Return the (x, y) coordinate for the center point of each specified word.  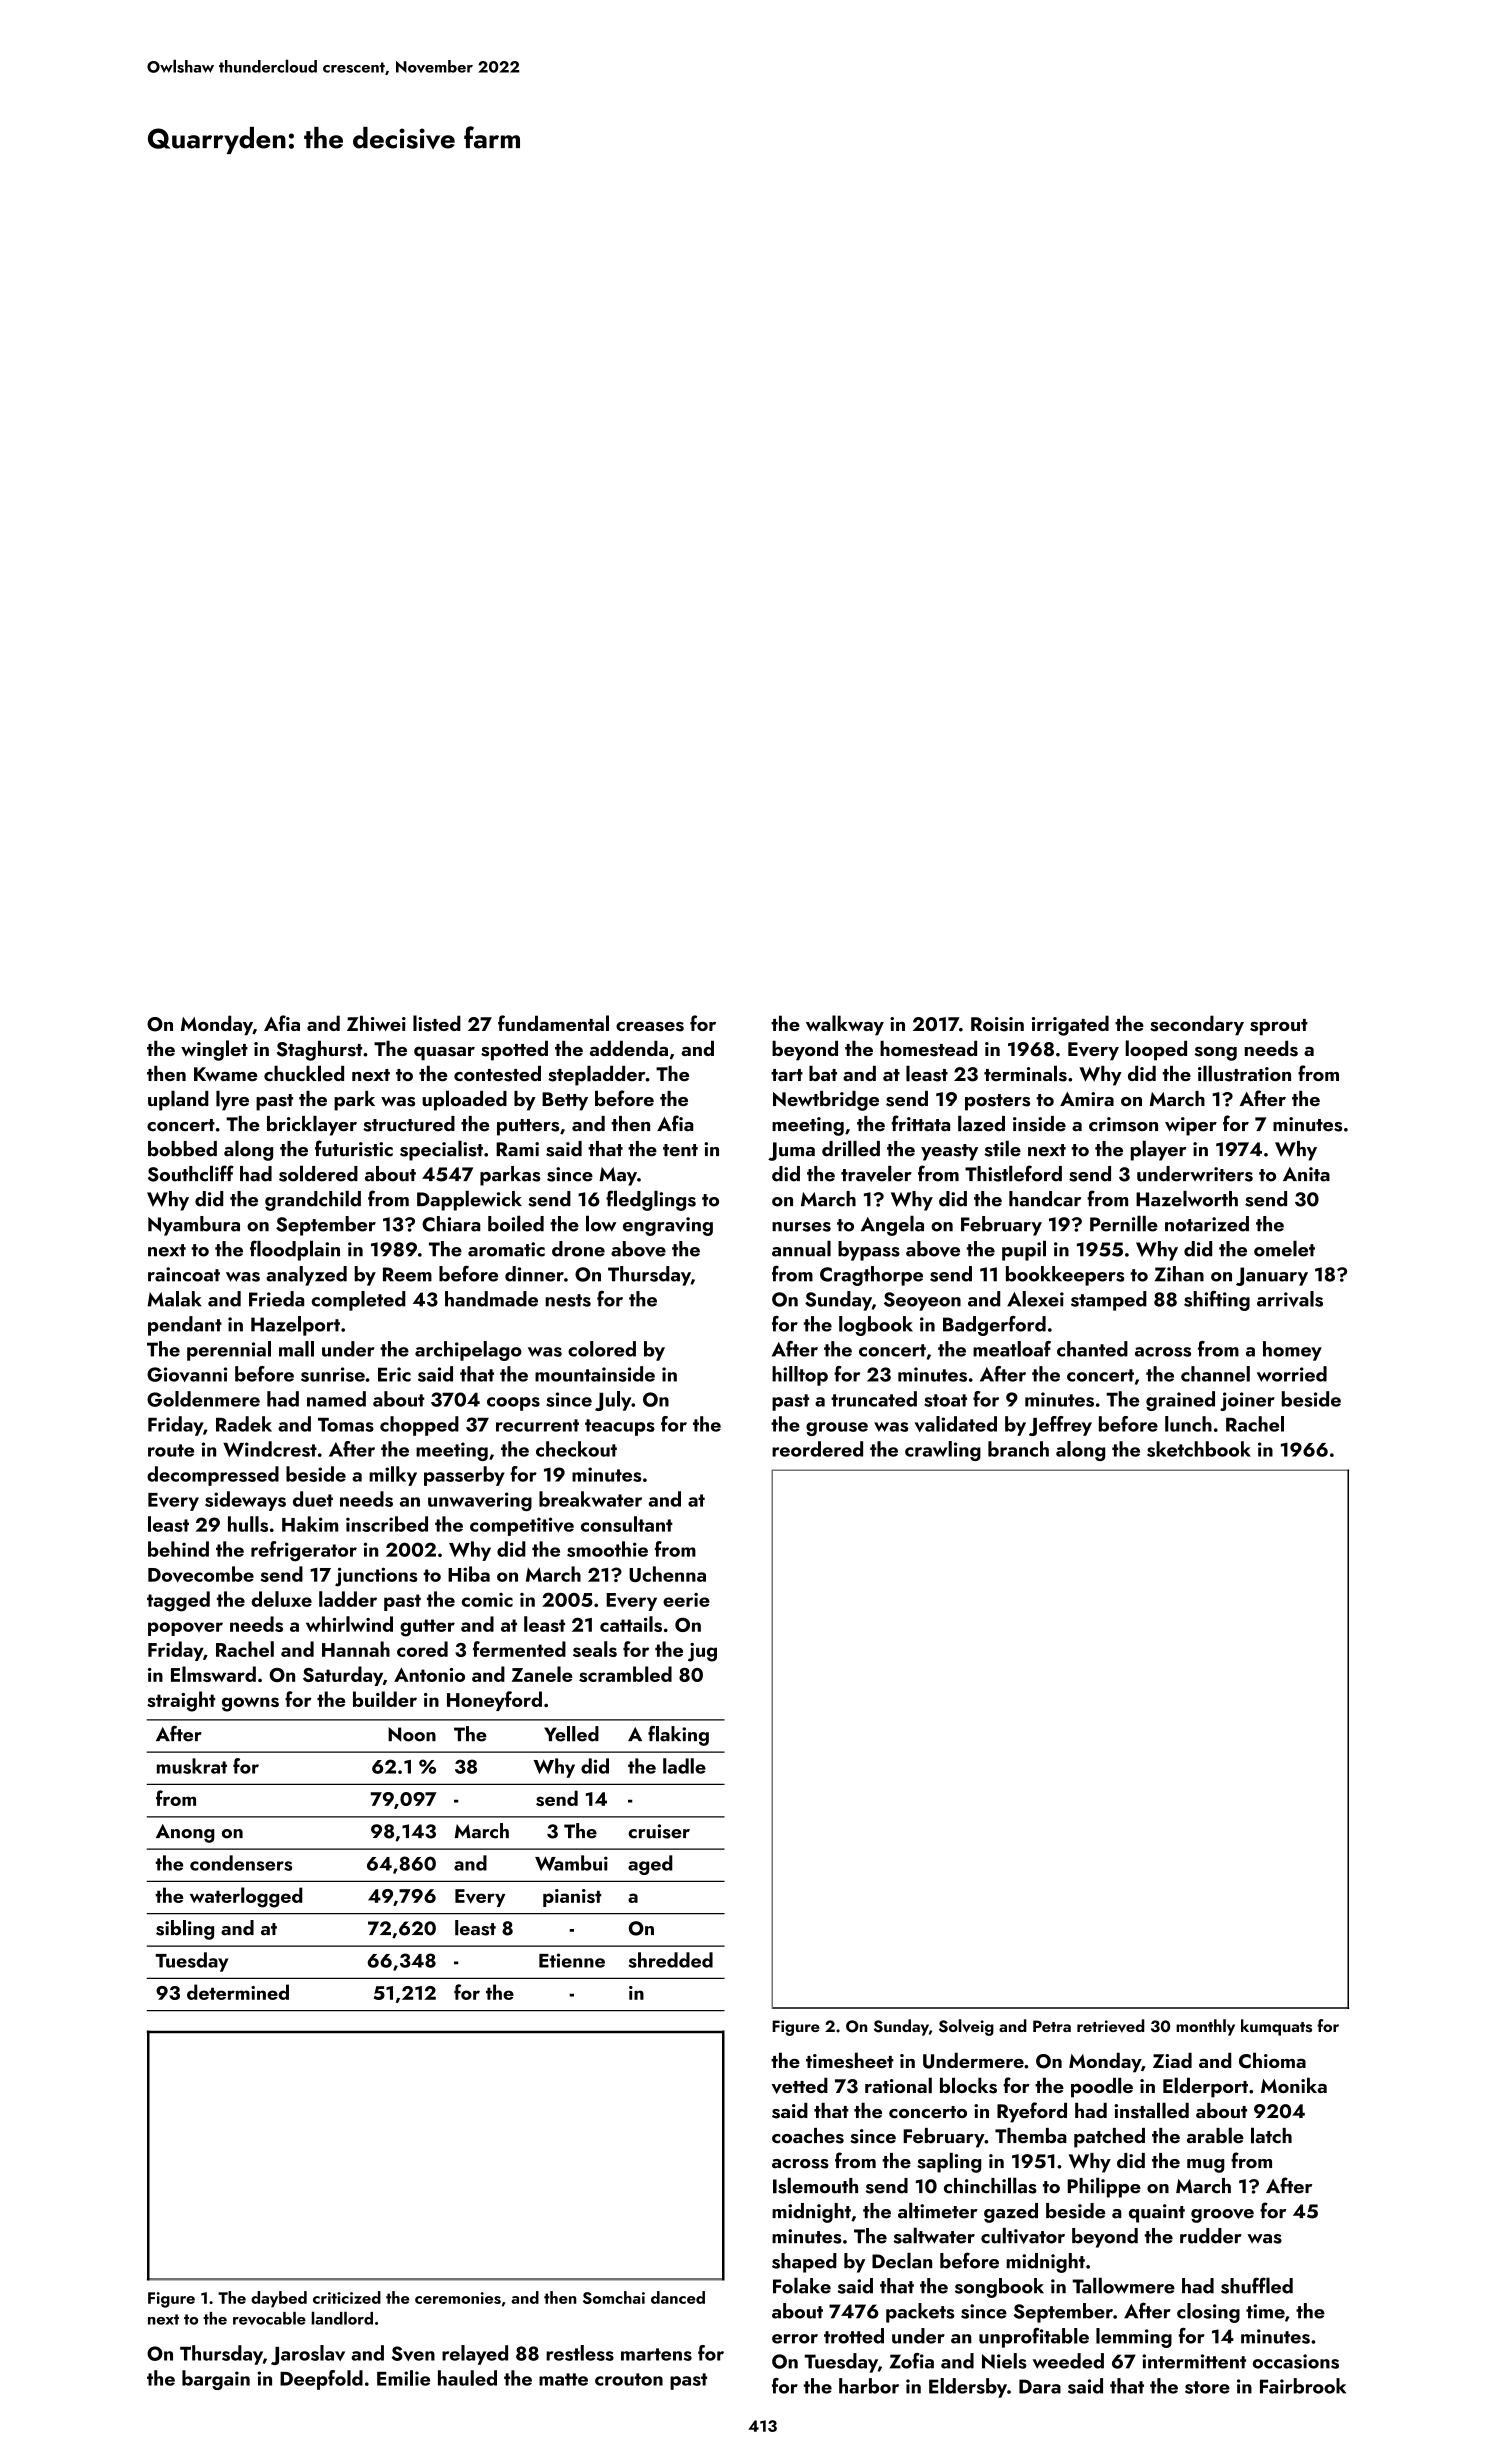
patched (1109, 2138)
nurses (801, 1227)
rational (898, 2085)
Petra (1052, 2026)
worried (1292, 1374)
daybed (279, 2299)
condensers (241, 1863)
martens (656, 2354)
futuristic (354, 1148)
